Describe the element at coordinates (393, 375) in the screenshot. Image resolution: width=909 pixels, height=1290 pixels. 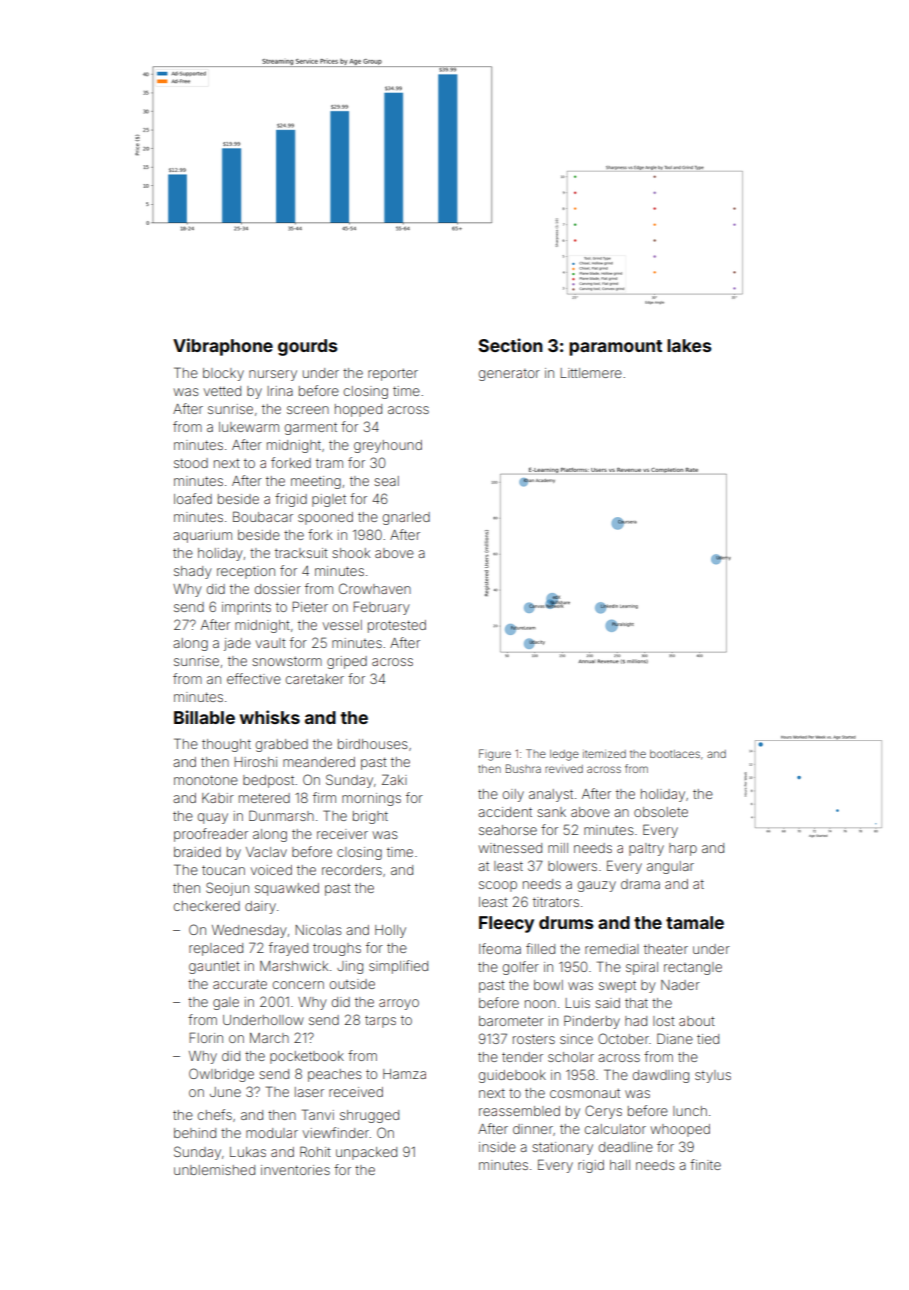
I see `reporter` at that location.
